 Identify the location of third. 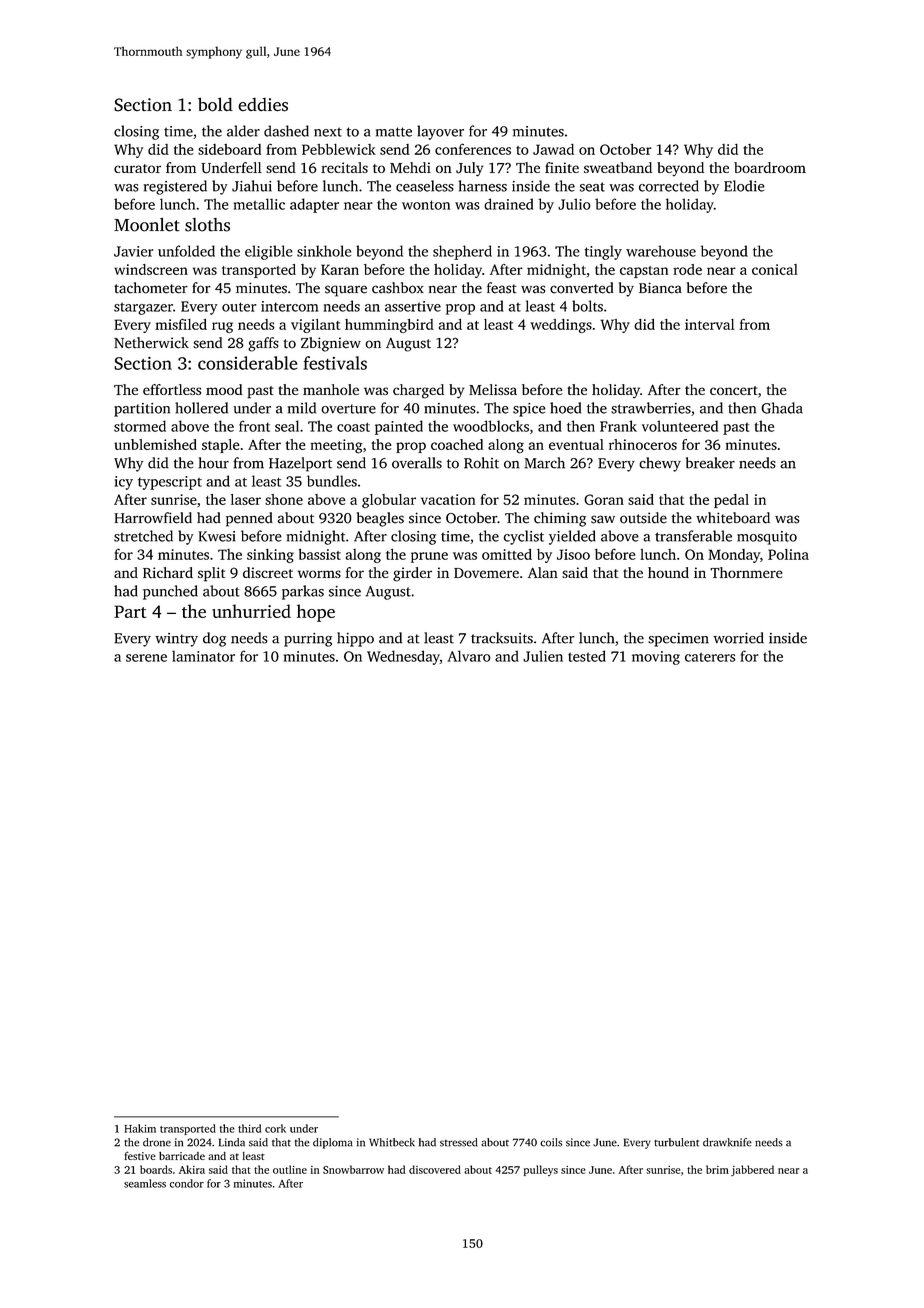
(249, 1128).
